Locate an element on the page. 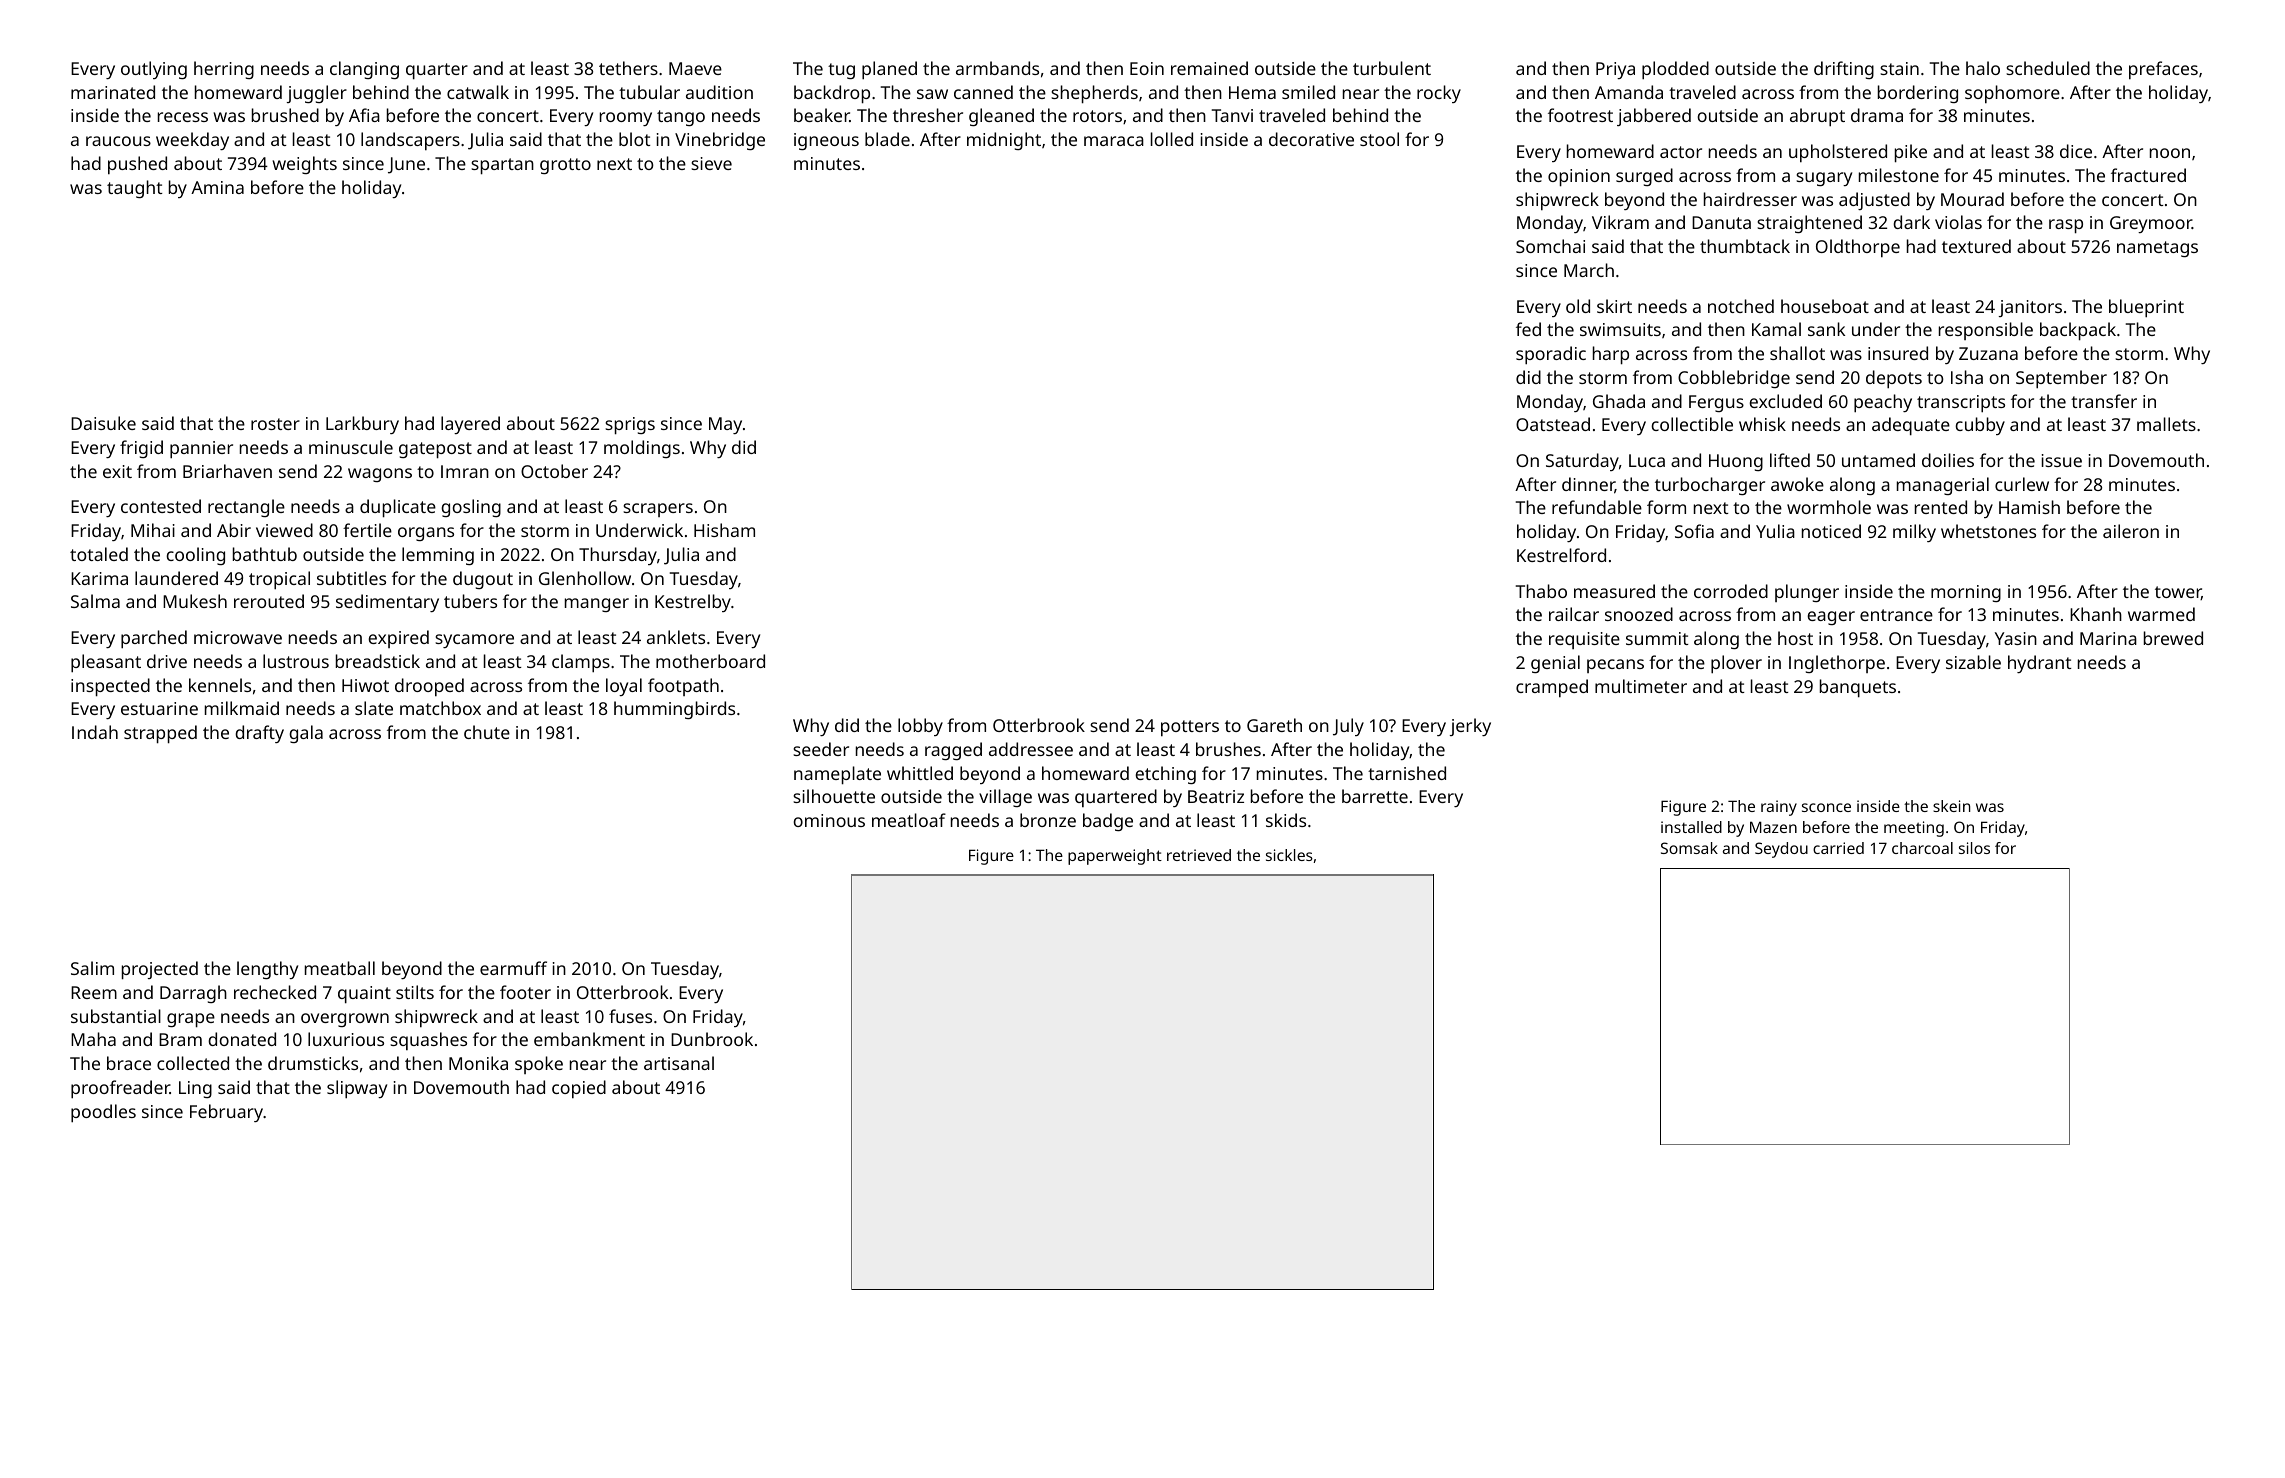  donated is located at coordinates (242, 1039).
